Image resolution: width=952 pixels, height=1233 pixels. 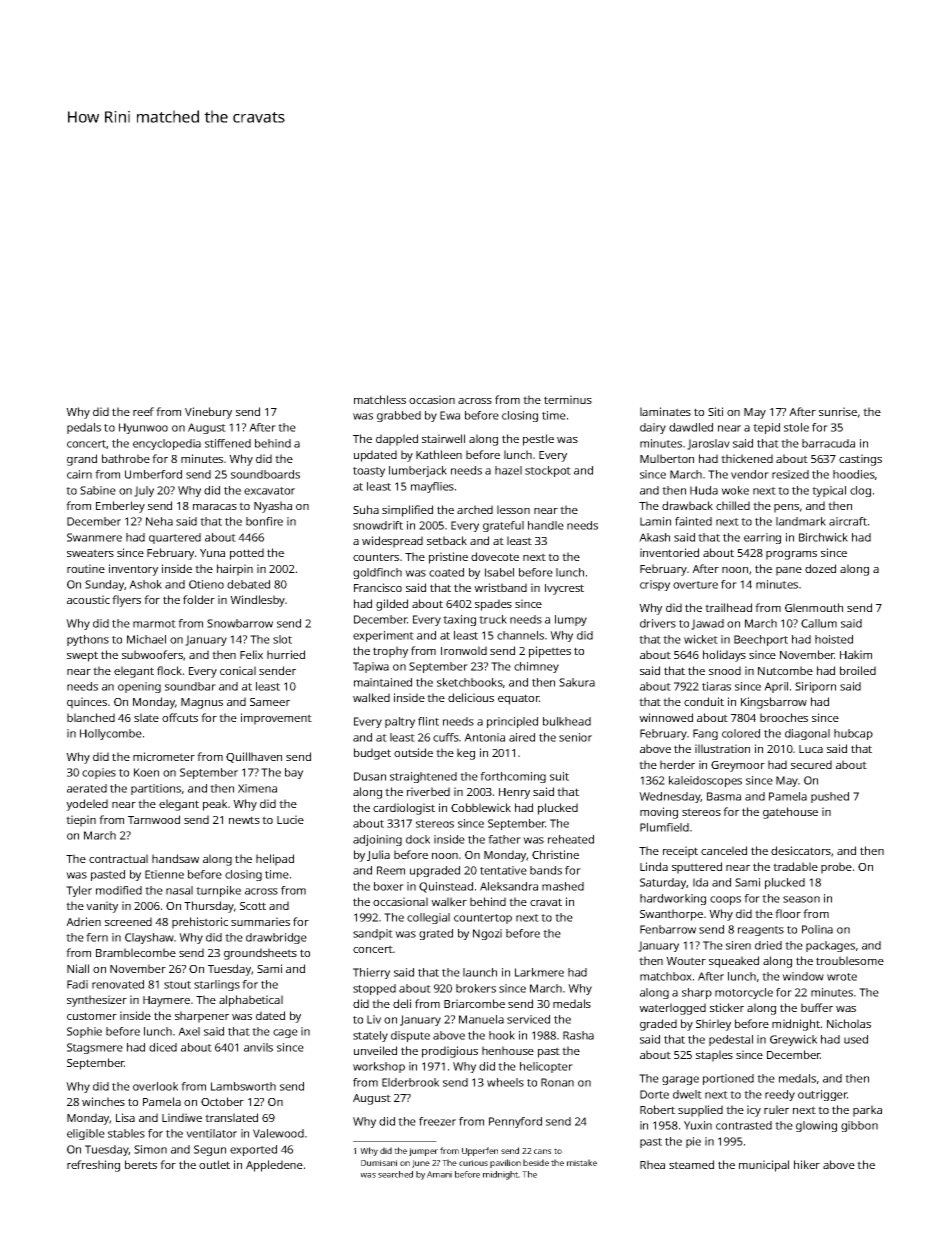 I want to click on Quillhaven, so click(x=254, y=757).
